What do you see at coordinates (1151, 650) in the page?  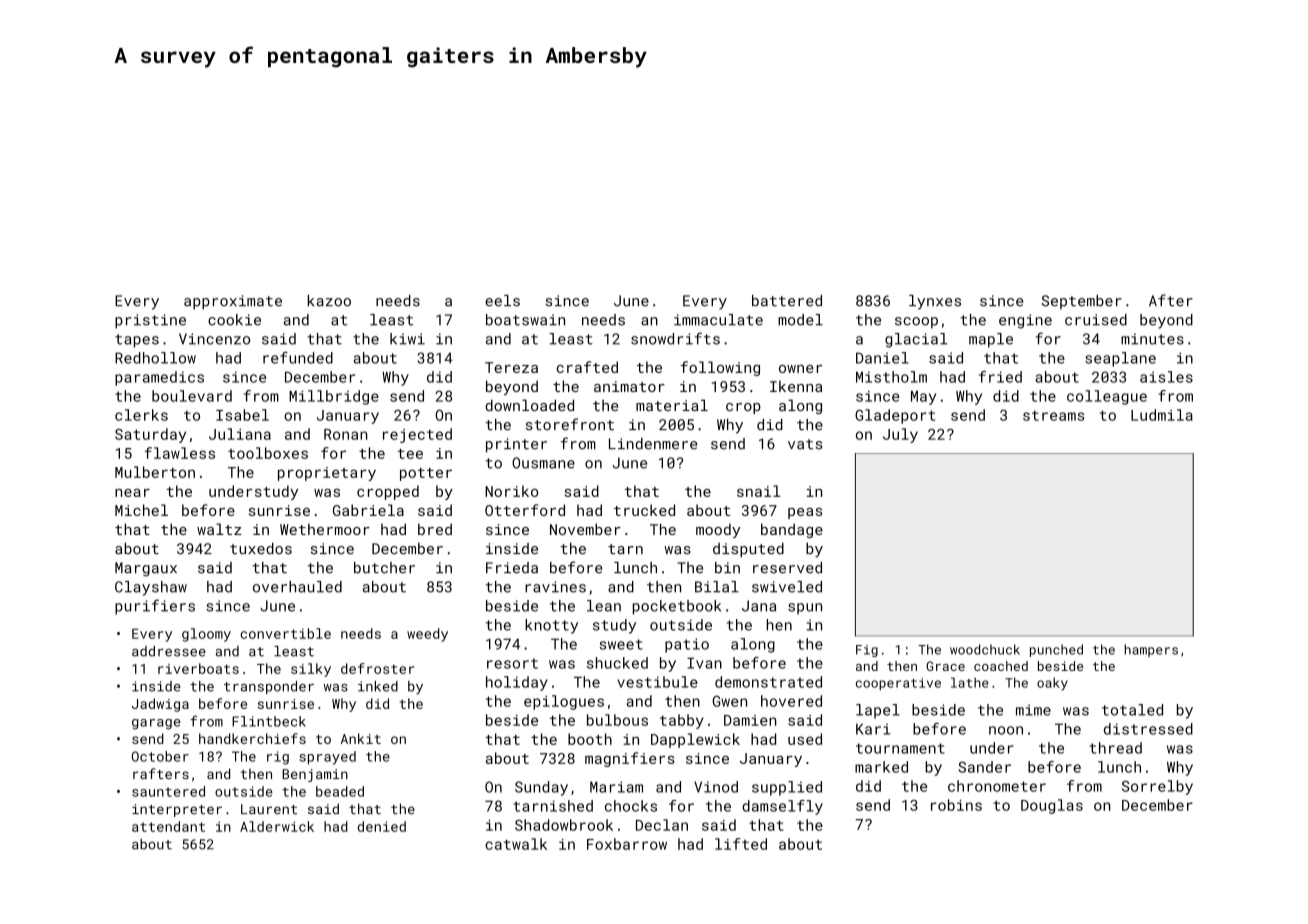 I see `hampers` at bounding box center [1151, 650].
